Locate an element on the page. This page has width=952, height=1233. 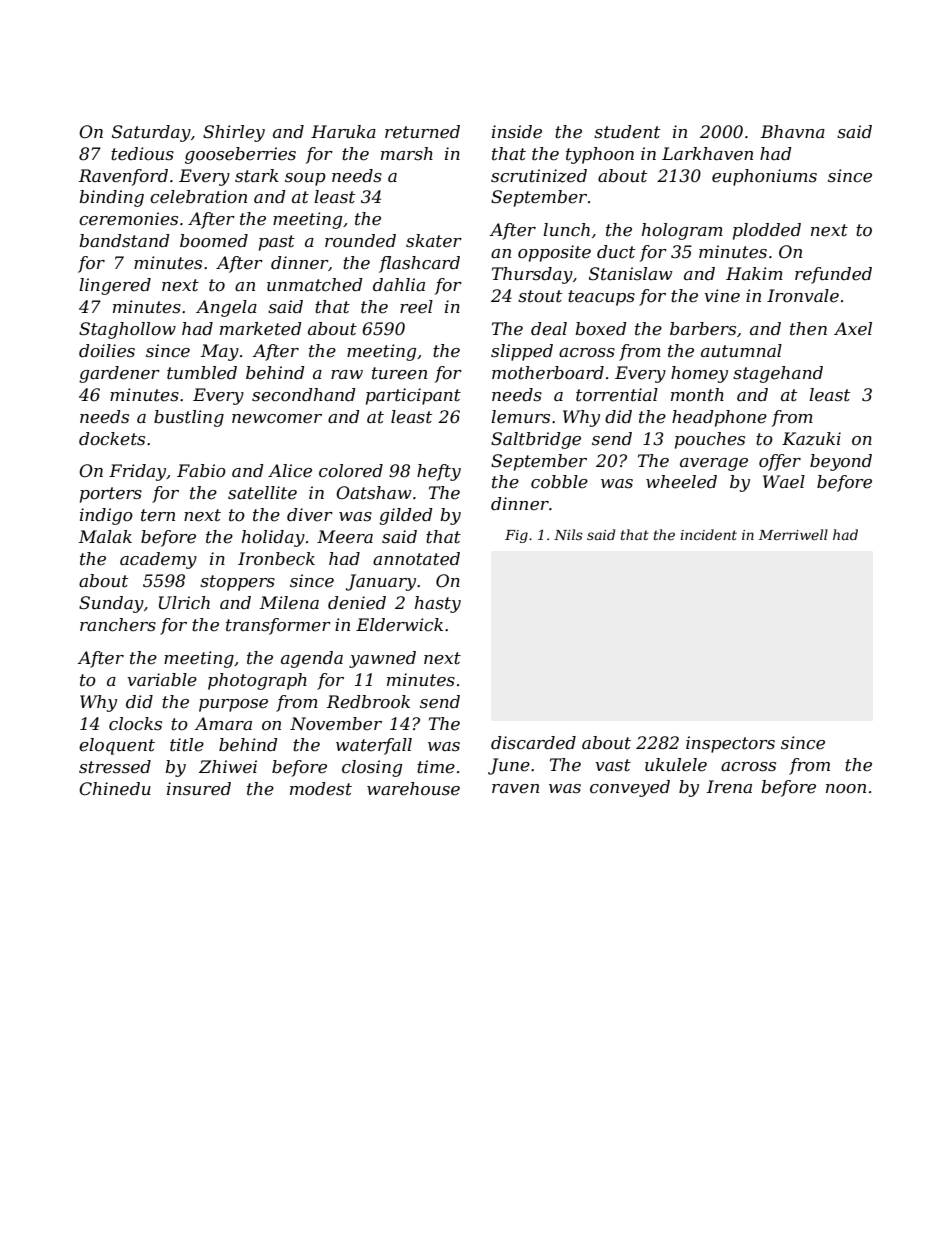
Irena is located at coordinates (729, 787).
